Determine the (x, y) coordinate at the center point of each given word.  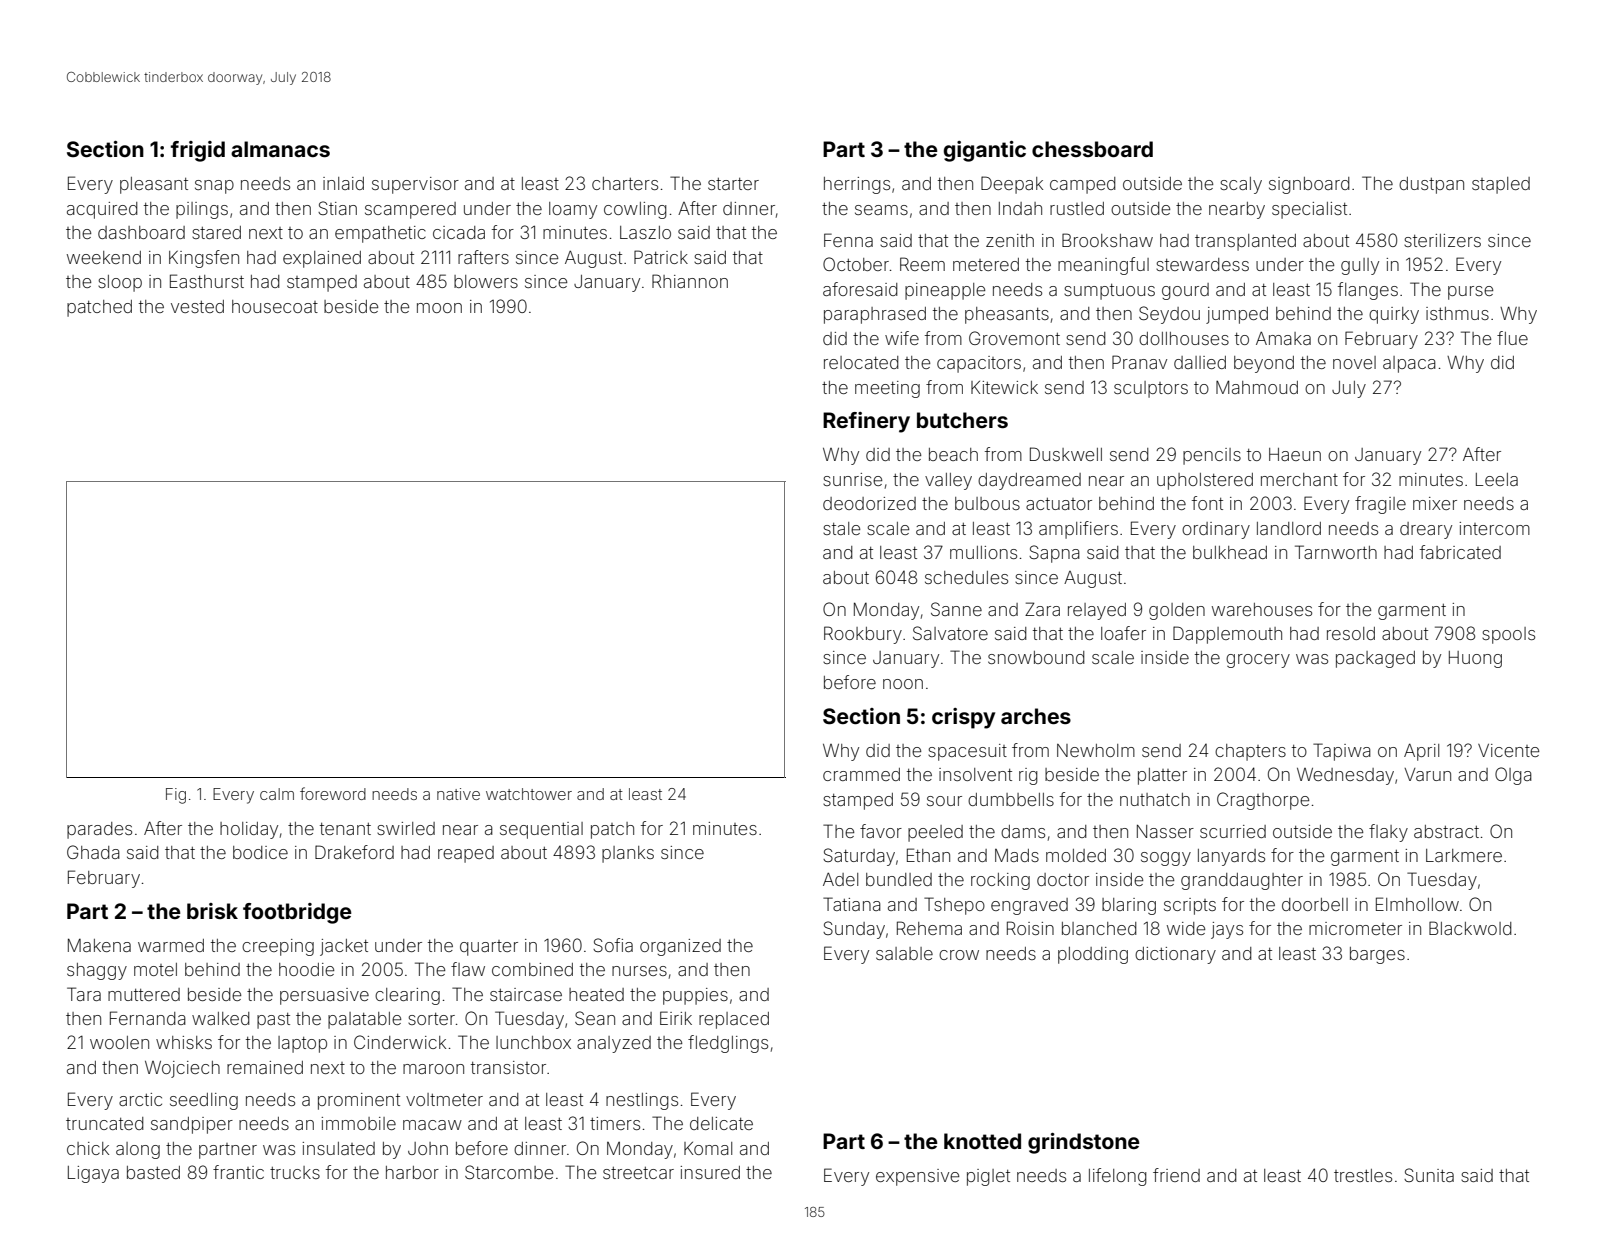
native (458, 794)
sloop (120, 283)
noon (903, 684)
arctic (140, 1099)
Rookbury (863, 635)
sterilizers (1442, 240)
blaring (1129, 906)
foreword (333, 793)
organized (680, 947)
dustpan (1431, 185)
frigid (198, 151)
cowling (635, 210)
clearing (407, 996)
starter (733, 184)
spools (1508, 635)
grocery (1258, 661)
